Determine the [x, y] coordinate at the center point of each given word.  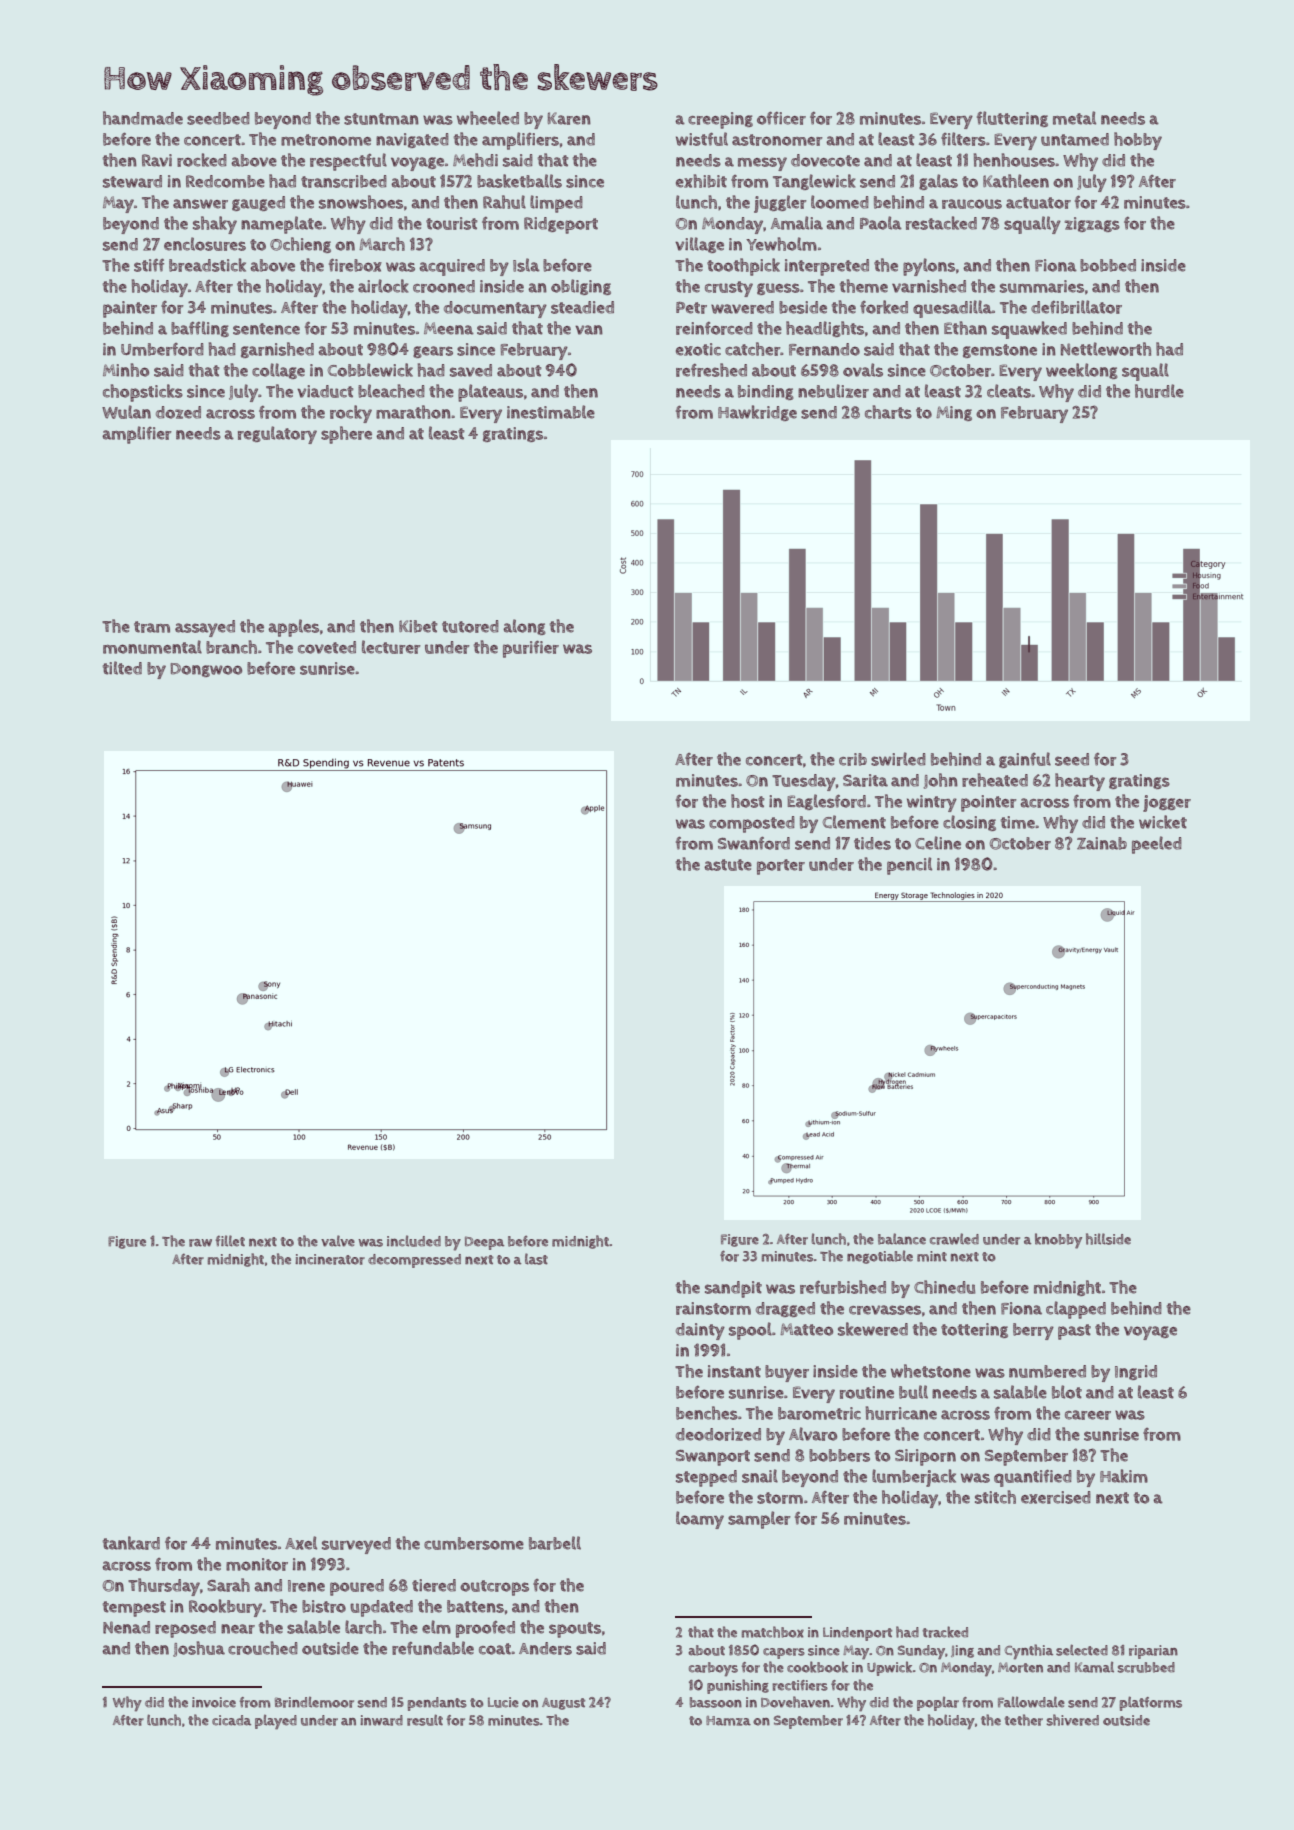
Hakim [1124, 1476]
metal [1074, 118]
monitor [257, 1564]
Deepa [484, 1243]
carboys [713, 1669]
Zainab [1102, 843]
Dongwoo [206, 670]
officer [781, 118]
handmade [143, 118]
